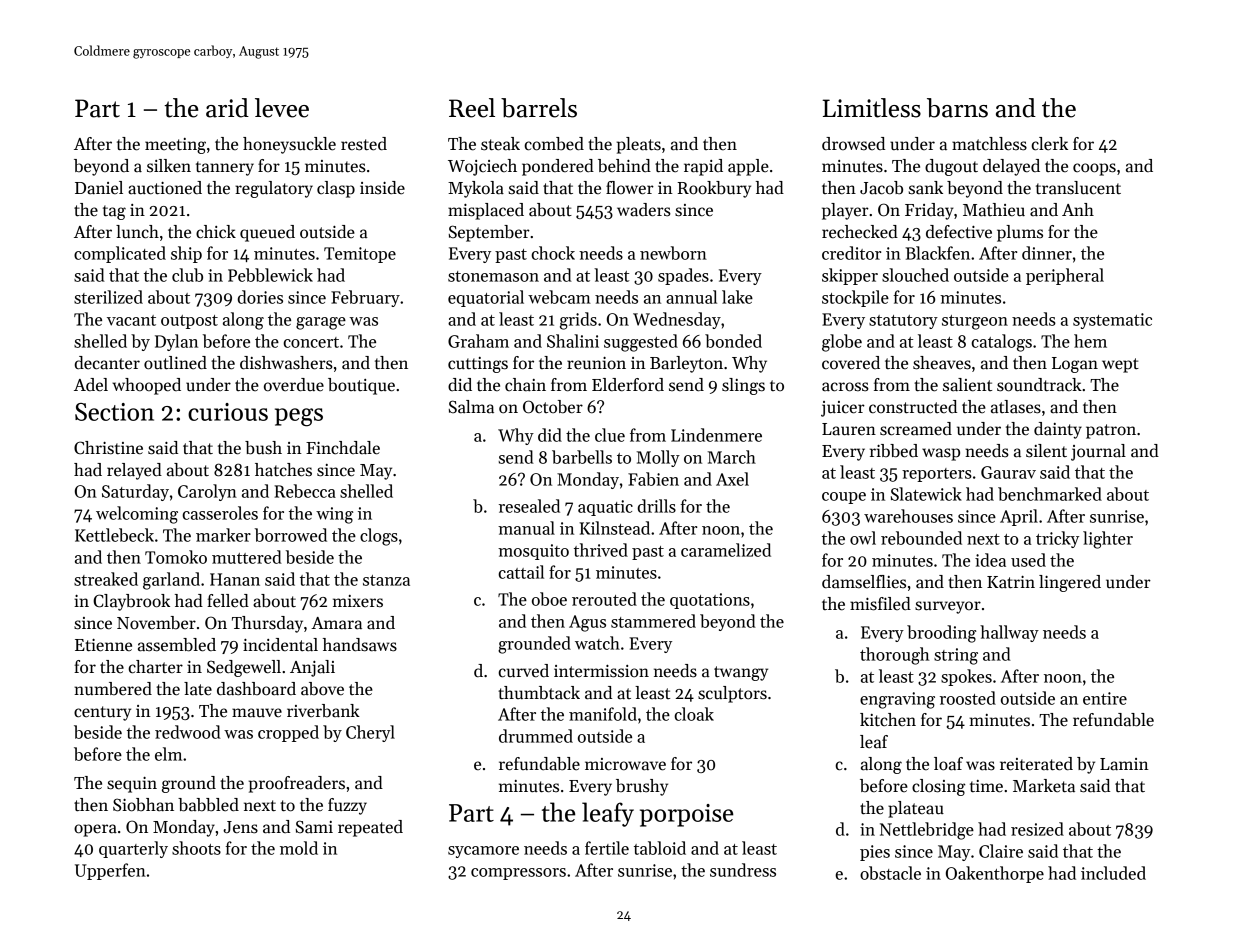 The height and width of the screenshot is (952, 1233). I want to click on peripheral, so click(1065, 276).
